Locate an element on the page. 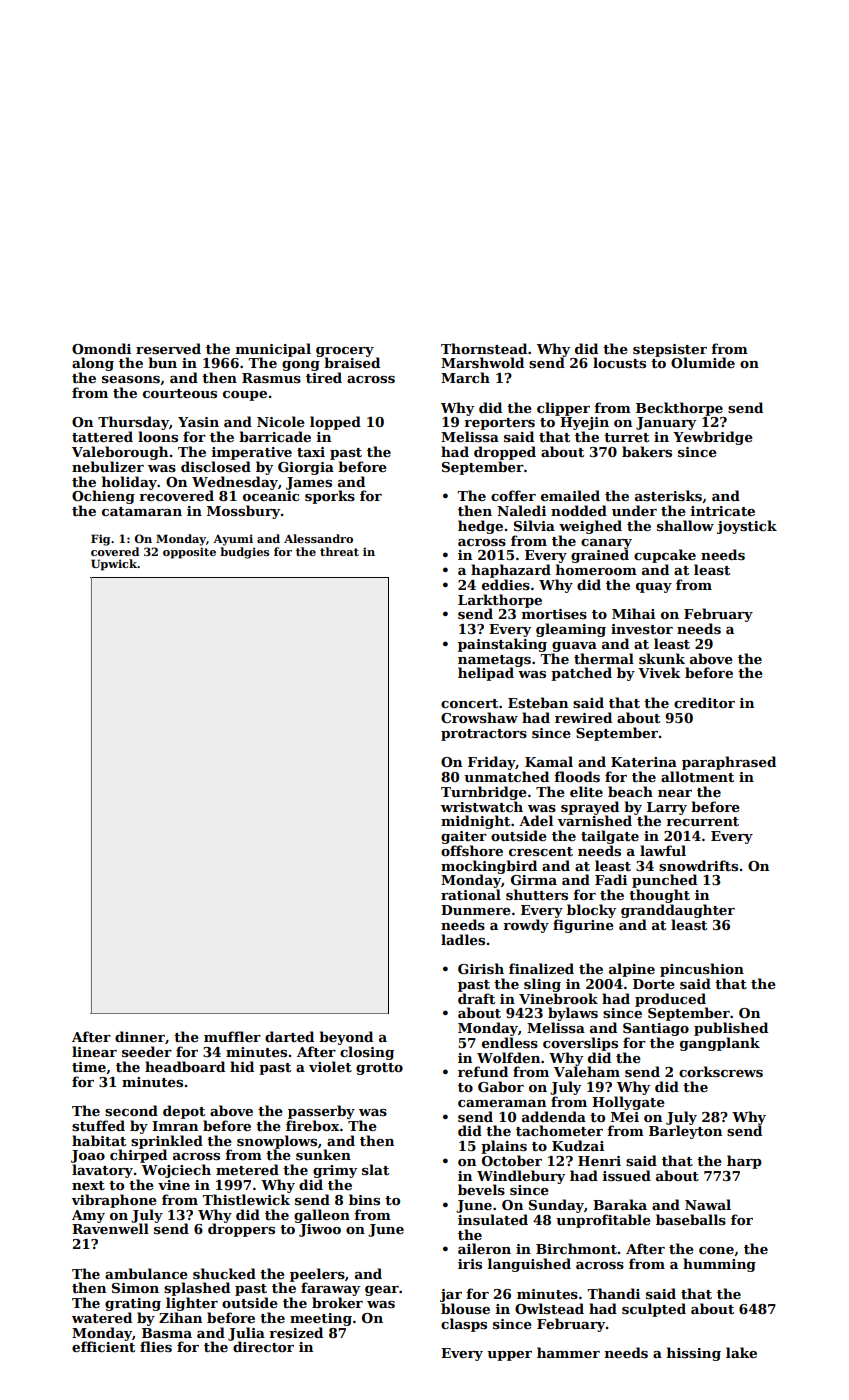 This page has height=1400, width=849. Thandi is located at coordinates (613, 1293).
